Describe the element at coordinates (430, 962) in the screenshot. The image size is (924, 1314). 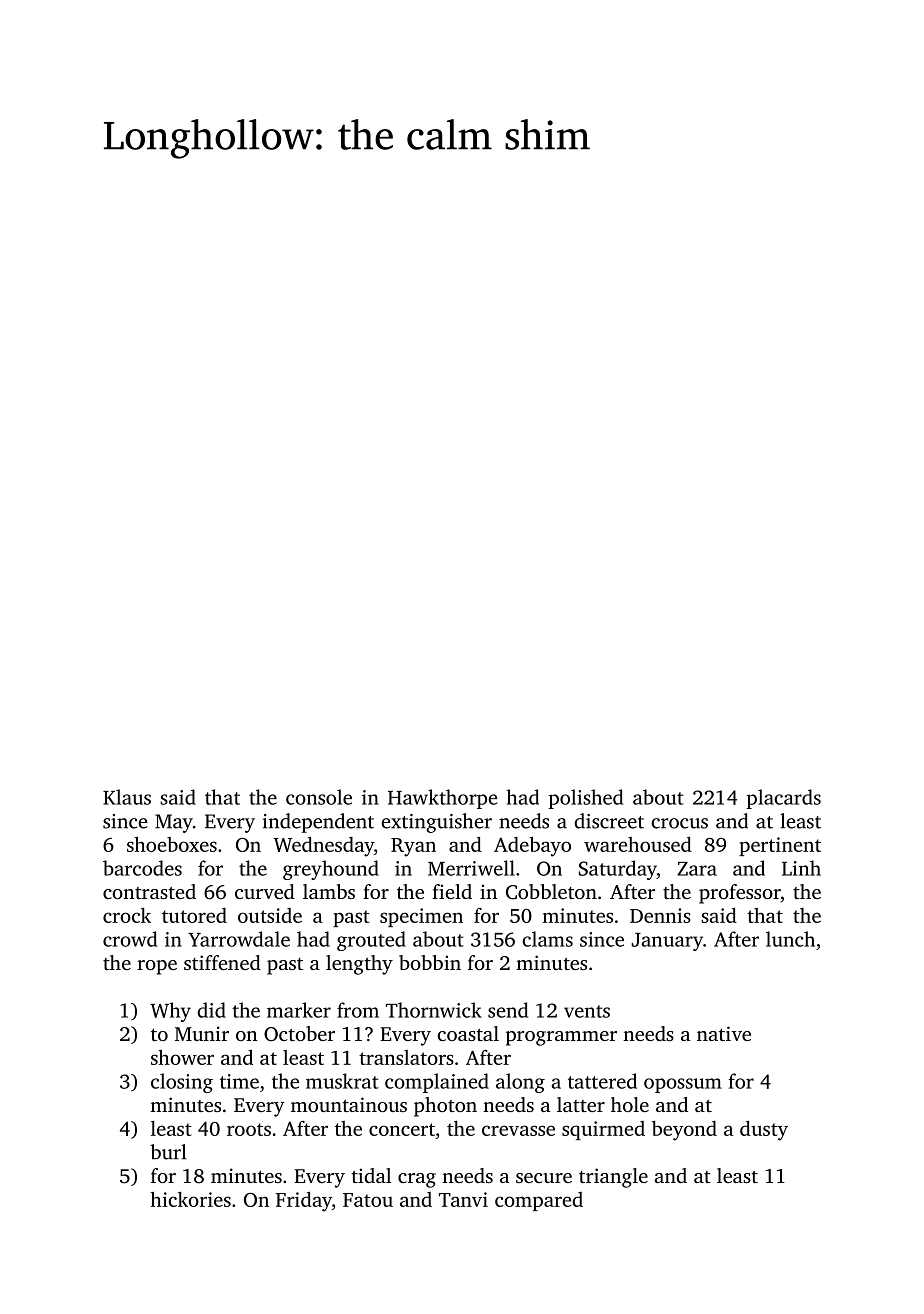
I see `bobbin` at that location.
